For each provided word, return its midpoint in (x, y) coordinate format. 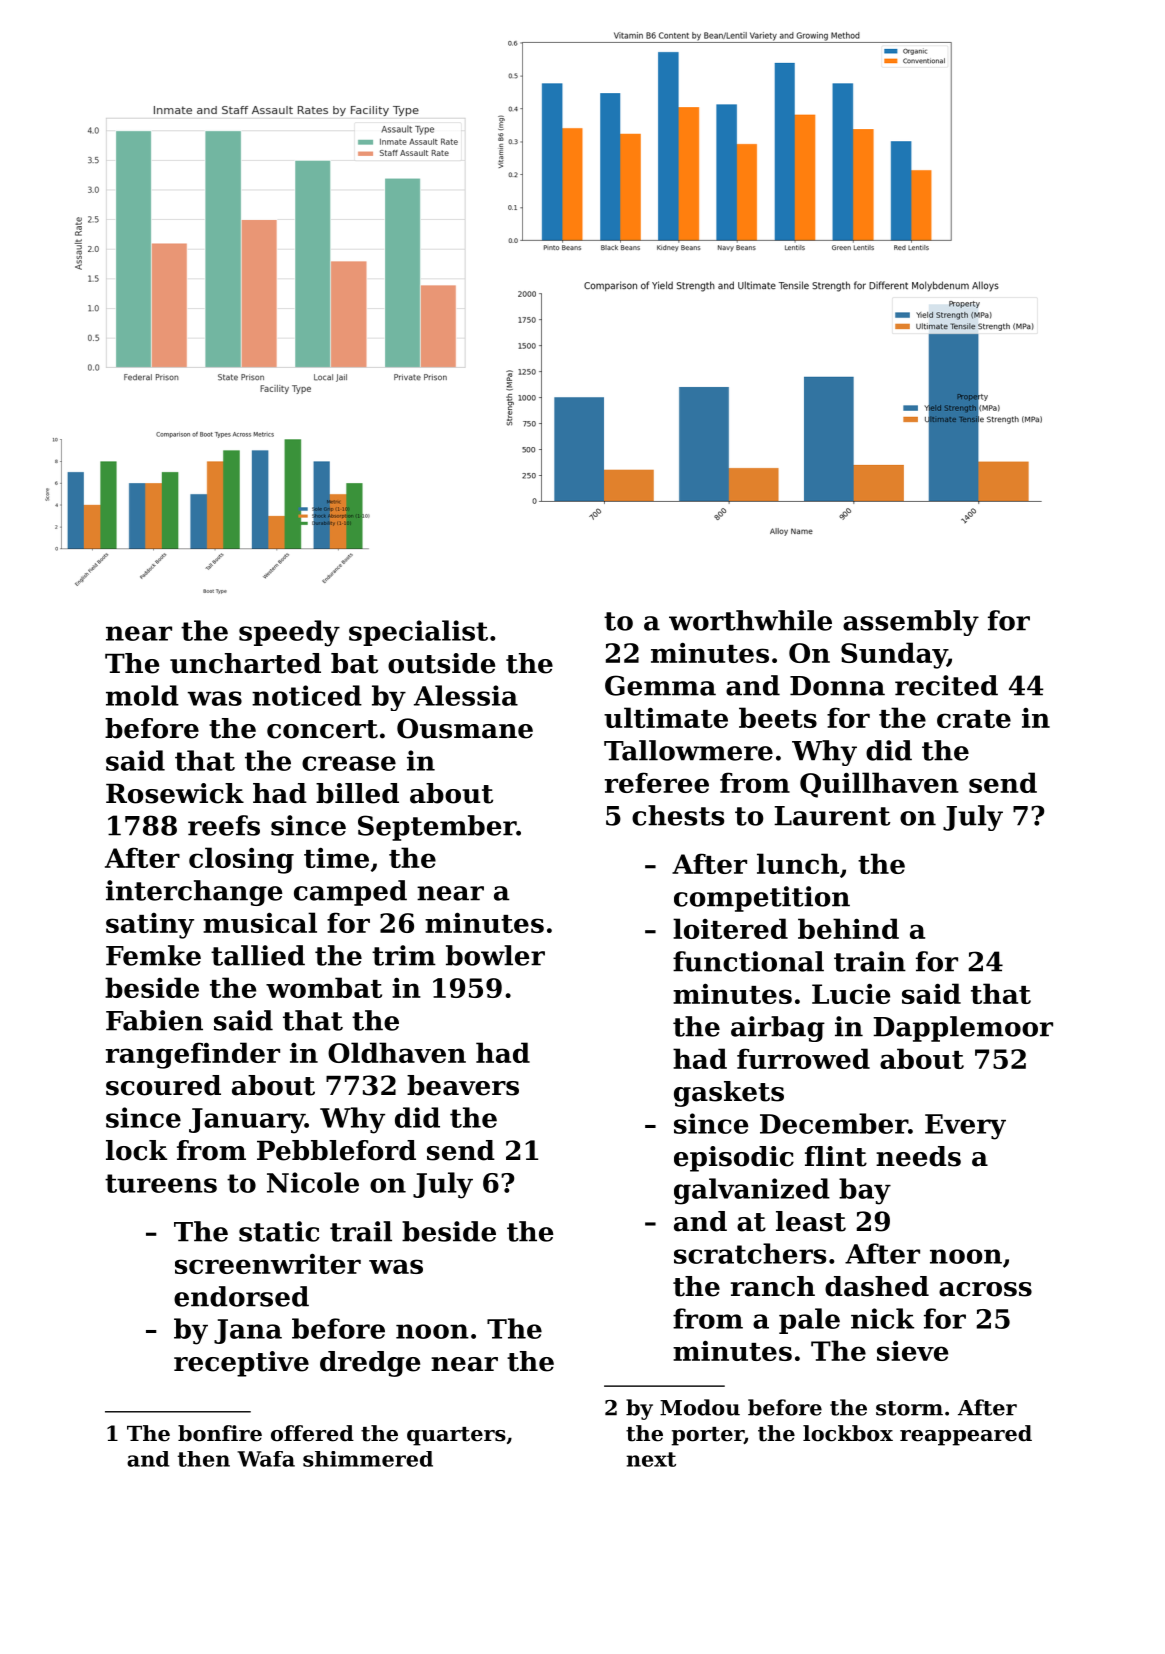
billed (357, 793)
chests (678, 815)
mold (142, 695)
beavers (463, 1085)
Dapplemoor (963, 1029)
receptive (241, 1364)
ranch (773, 1286)
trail (361, 1231)
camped (350, 893)
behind (848, 928)
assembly (911, 623)
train (870, 961)
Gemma (660, 685)
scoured (163, 1085)
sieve (912, 1351)
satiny (150, 926)
